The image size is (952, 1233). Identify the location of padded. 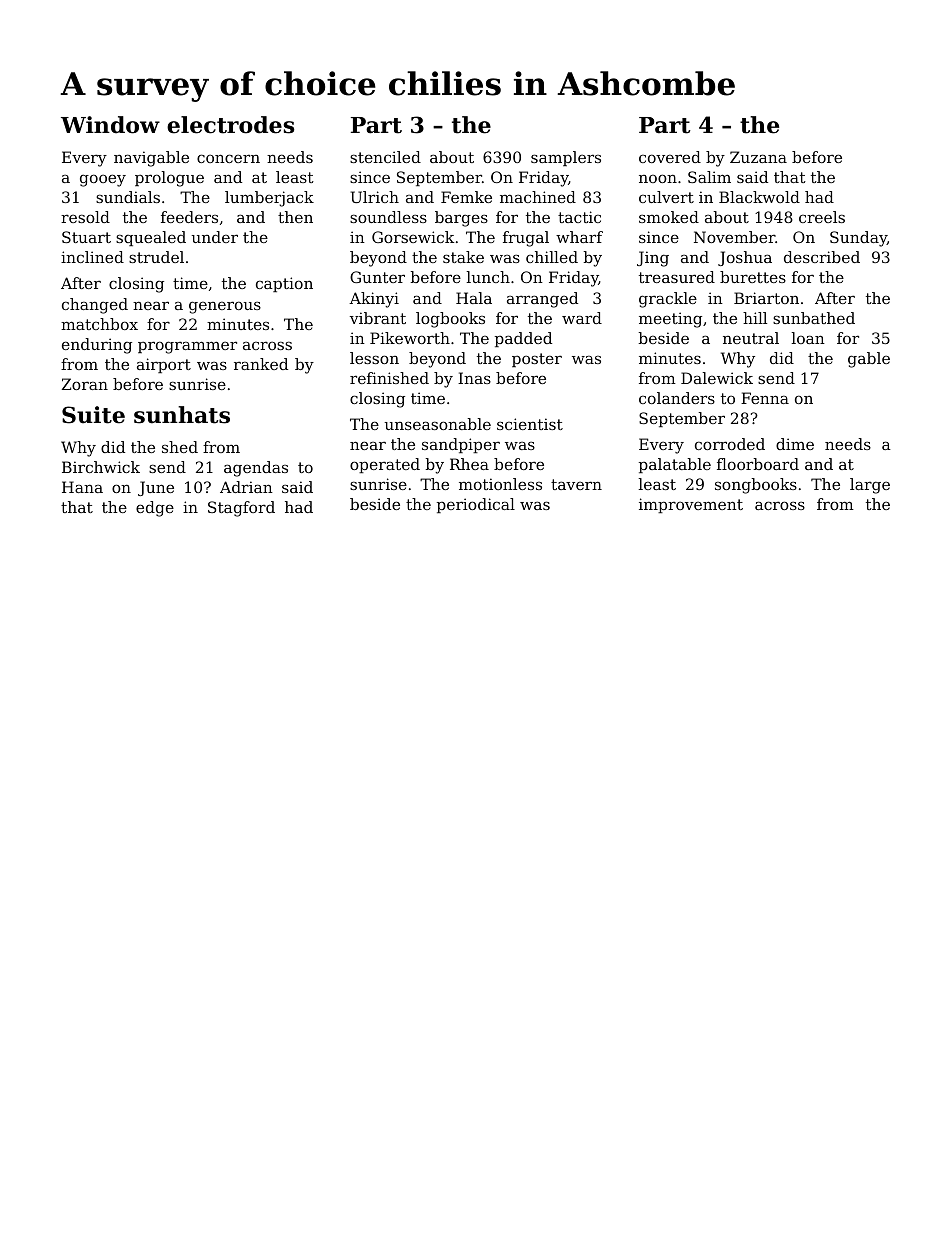
(523, 339).
